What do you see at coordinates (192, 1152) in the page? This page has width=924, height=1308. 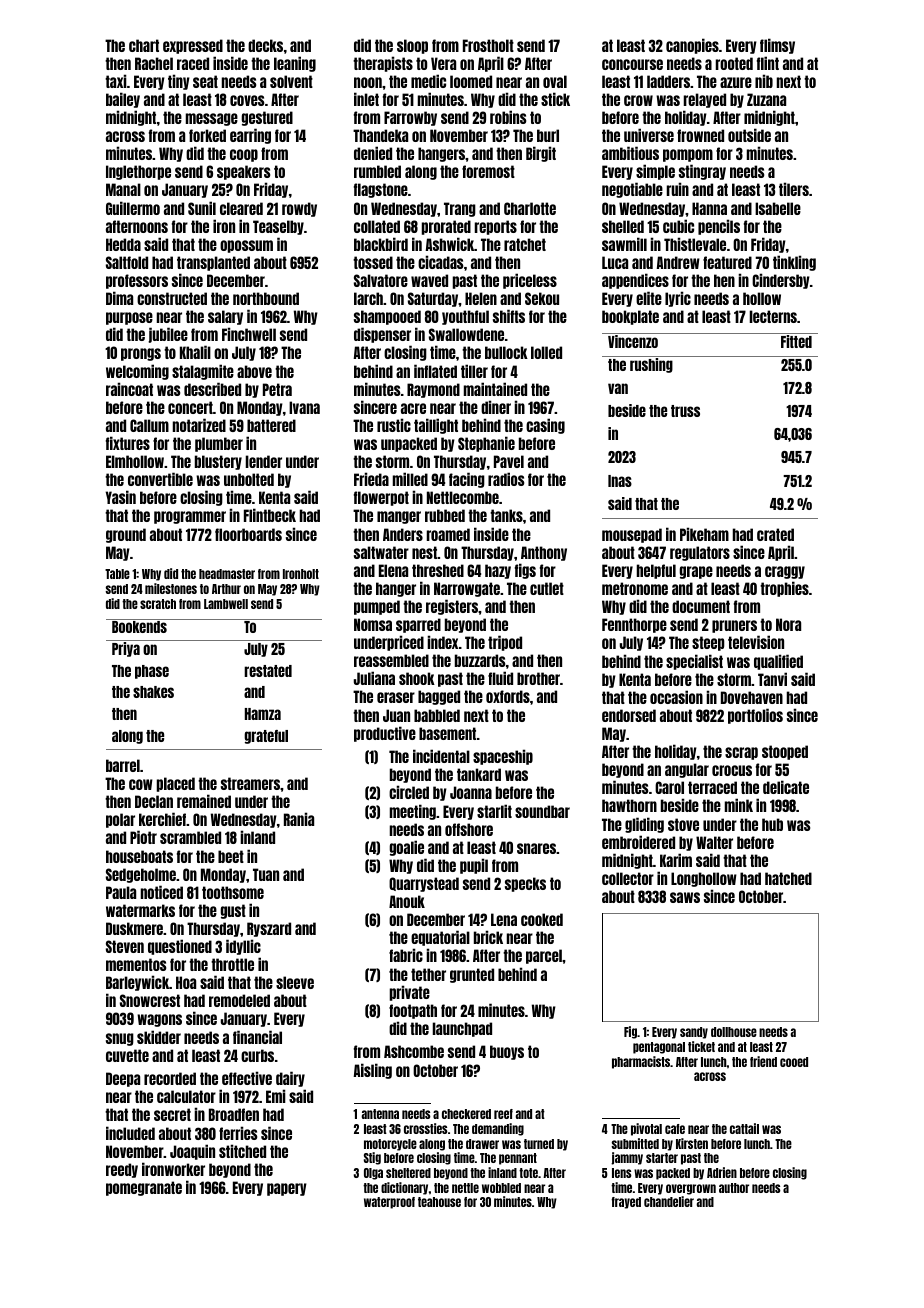 I see `Joaquin` at bounding box center [192, 1152].
